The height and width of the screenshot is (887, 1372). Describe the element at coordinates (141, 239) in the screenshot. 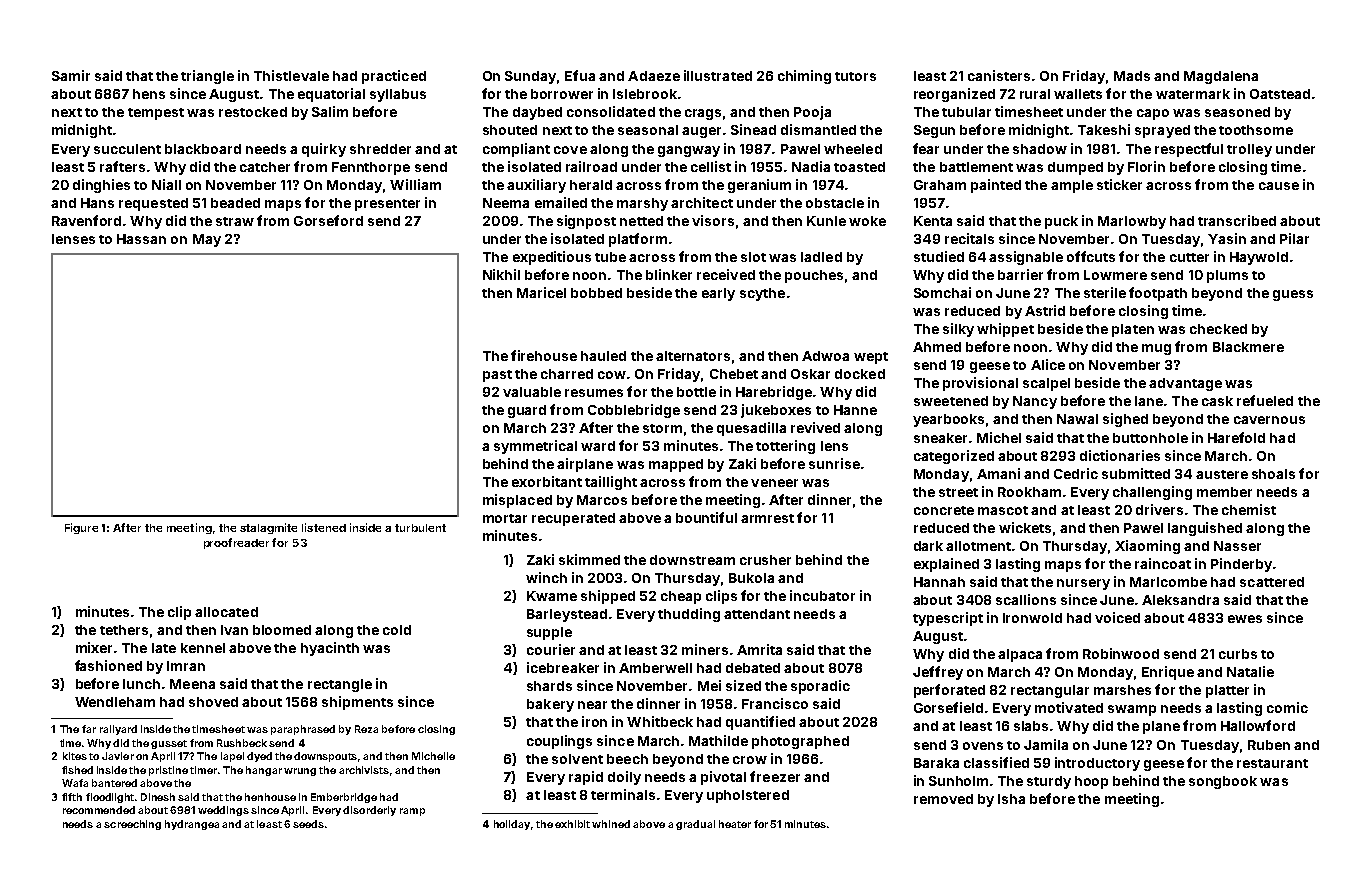

I see `Hassan` at that location.
